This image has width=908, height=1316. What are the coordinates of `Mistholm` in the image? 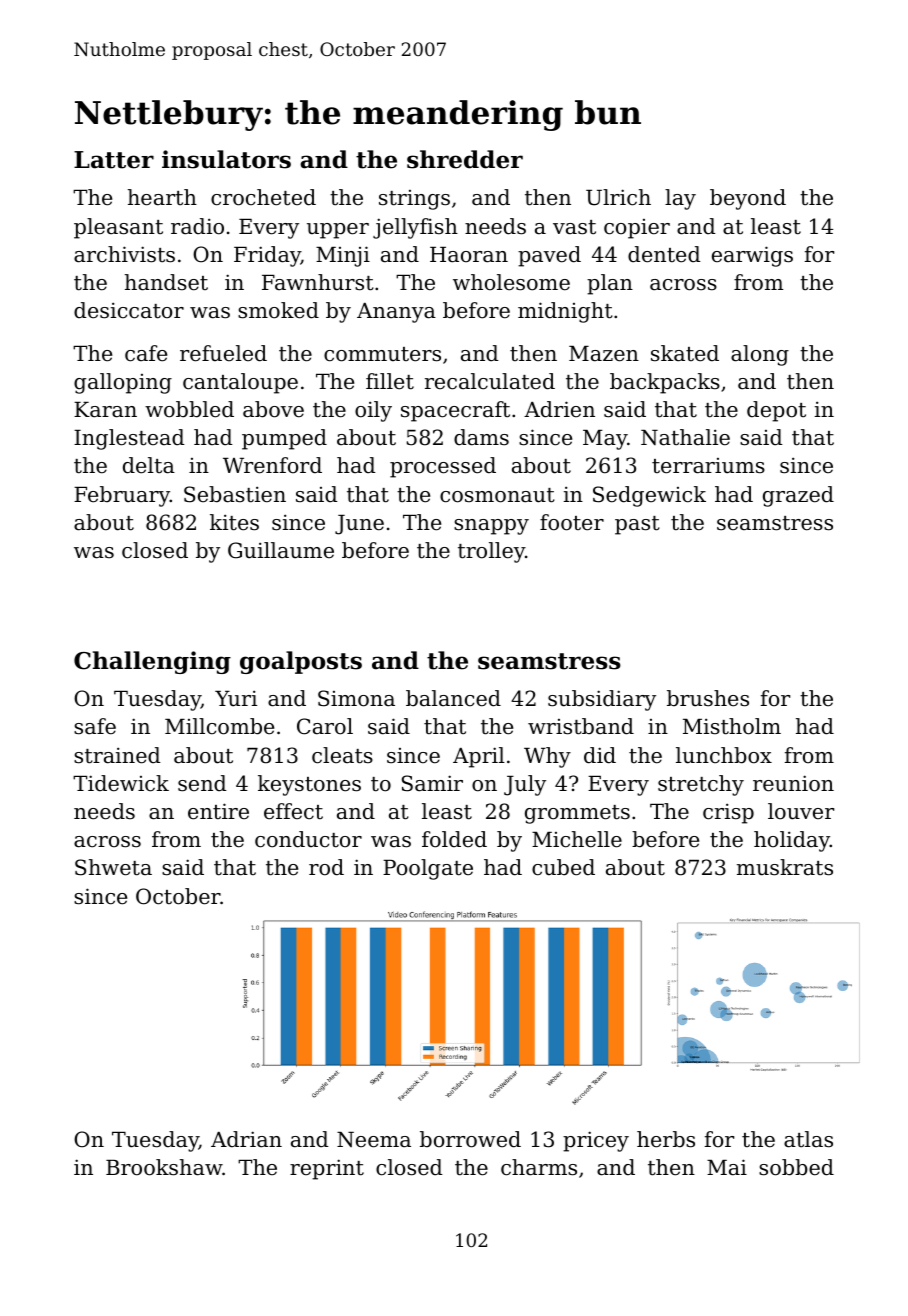 It's located at (732, 726).
